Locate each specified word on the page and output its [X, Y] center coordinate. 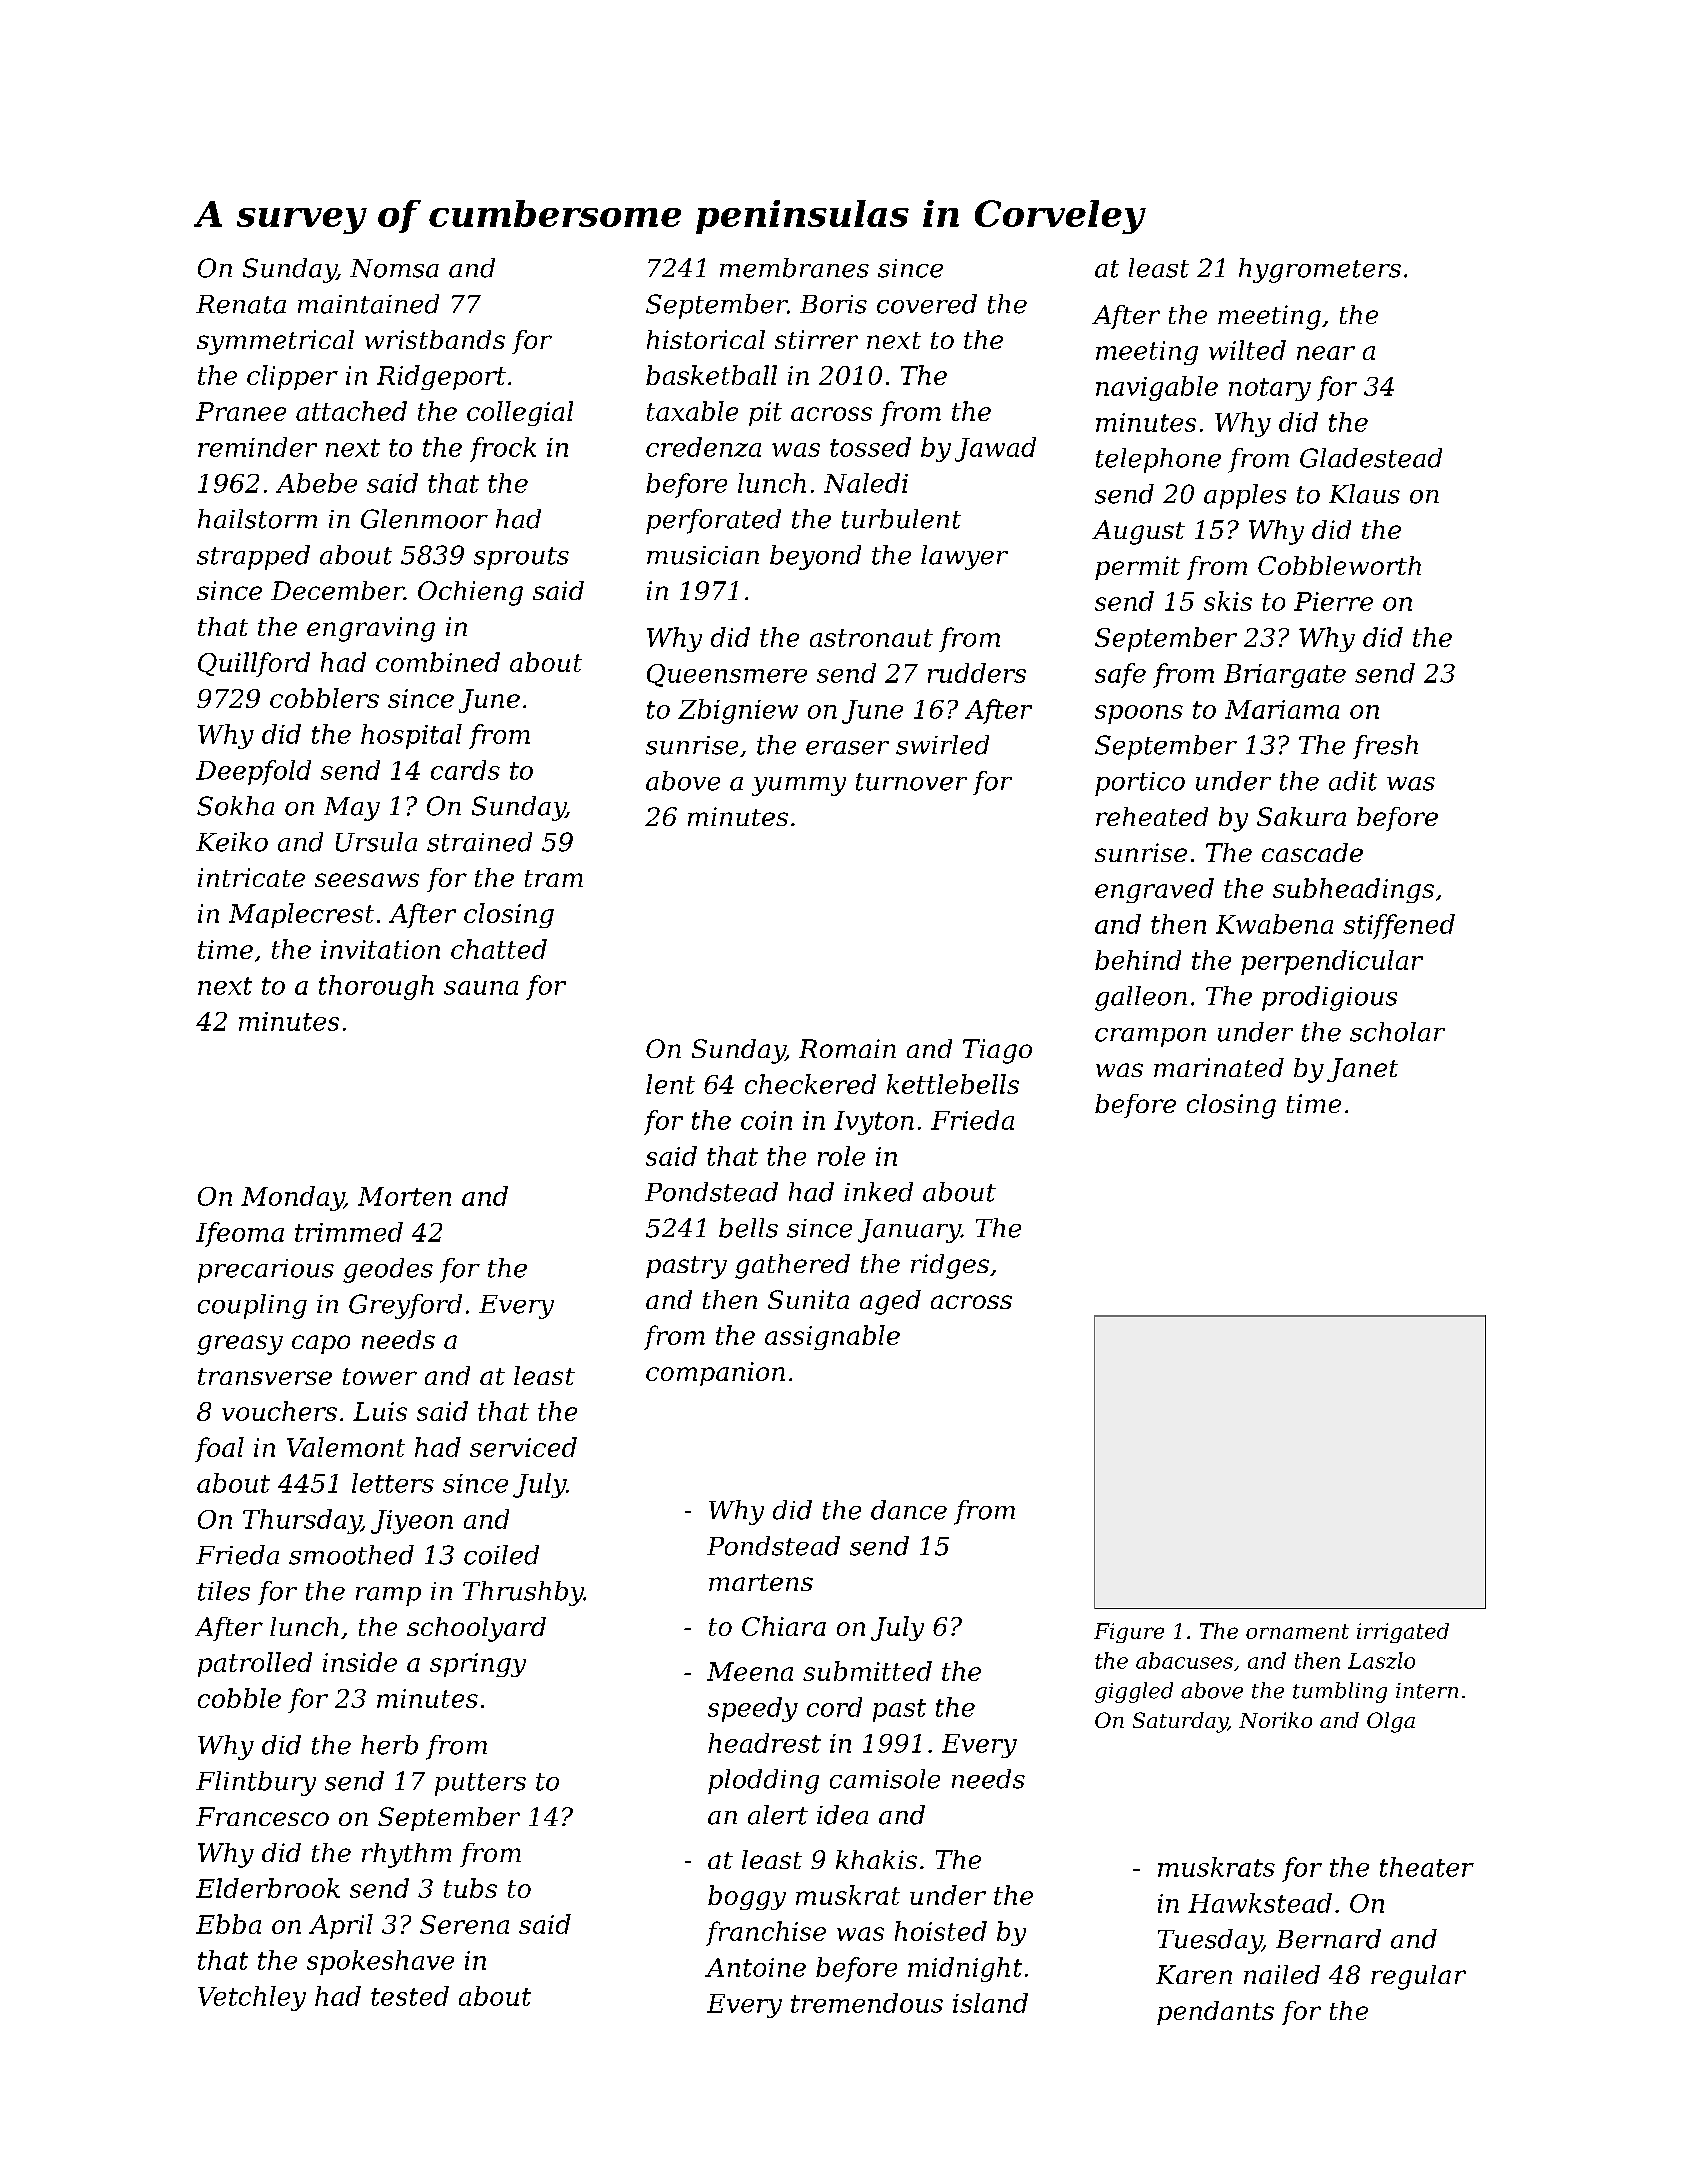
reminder [257, 447]
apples [1245, 496]
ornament [1297, 1631]
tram [554, 878]
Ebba [228, 1924]
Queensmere [727, 675]
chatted [499, 949]
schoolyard [476, 1629]
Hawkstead [1260, 1903]
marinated [1219, 1067]
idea [842, 1815]
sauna [481, 988]
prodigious [1329, 998]
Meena [750, 1671]
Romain [847, 1048]
